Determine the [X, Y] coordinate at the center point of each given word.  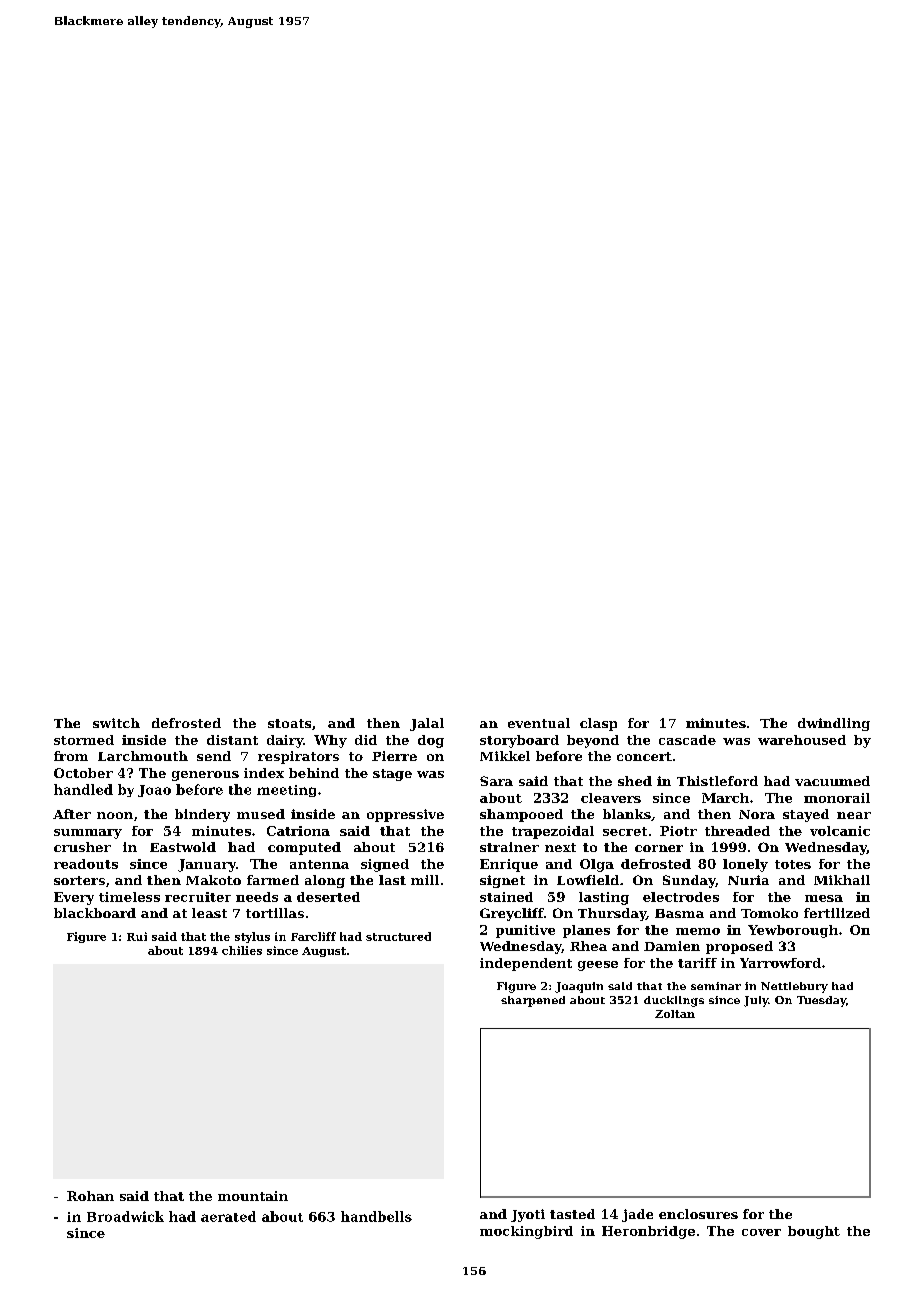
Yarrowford [780, 963]
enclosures [698, 1214]
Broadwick [125, 1216]
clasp [598, 724]
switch [116, 723]
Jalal [427, 724]
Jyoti [528, 1215]
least [209, 913]
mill [425, 880]
